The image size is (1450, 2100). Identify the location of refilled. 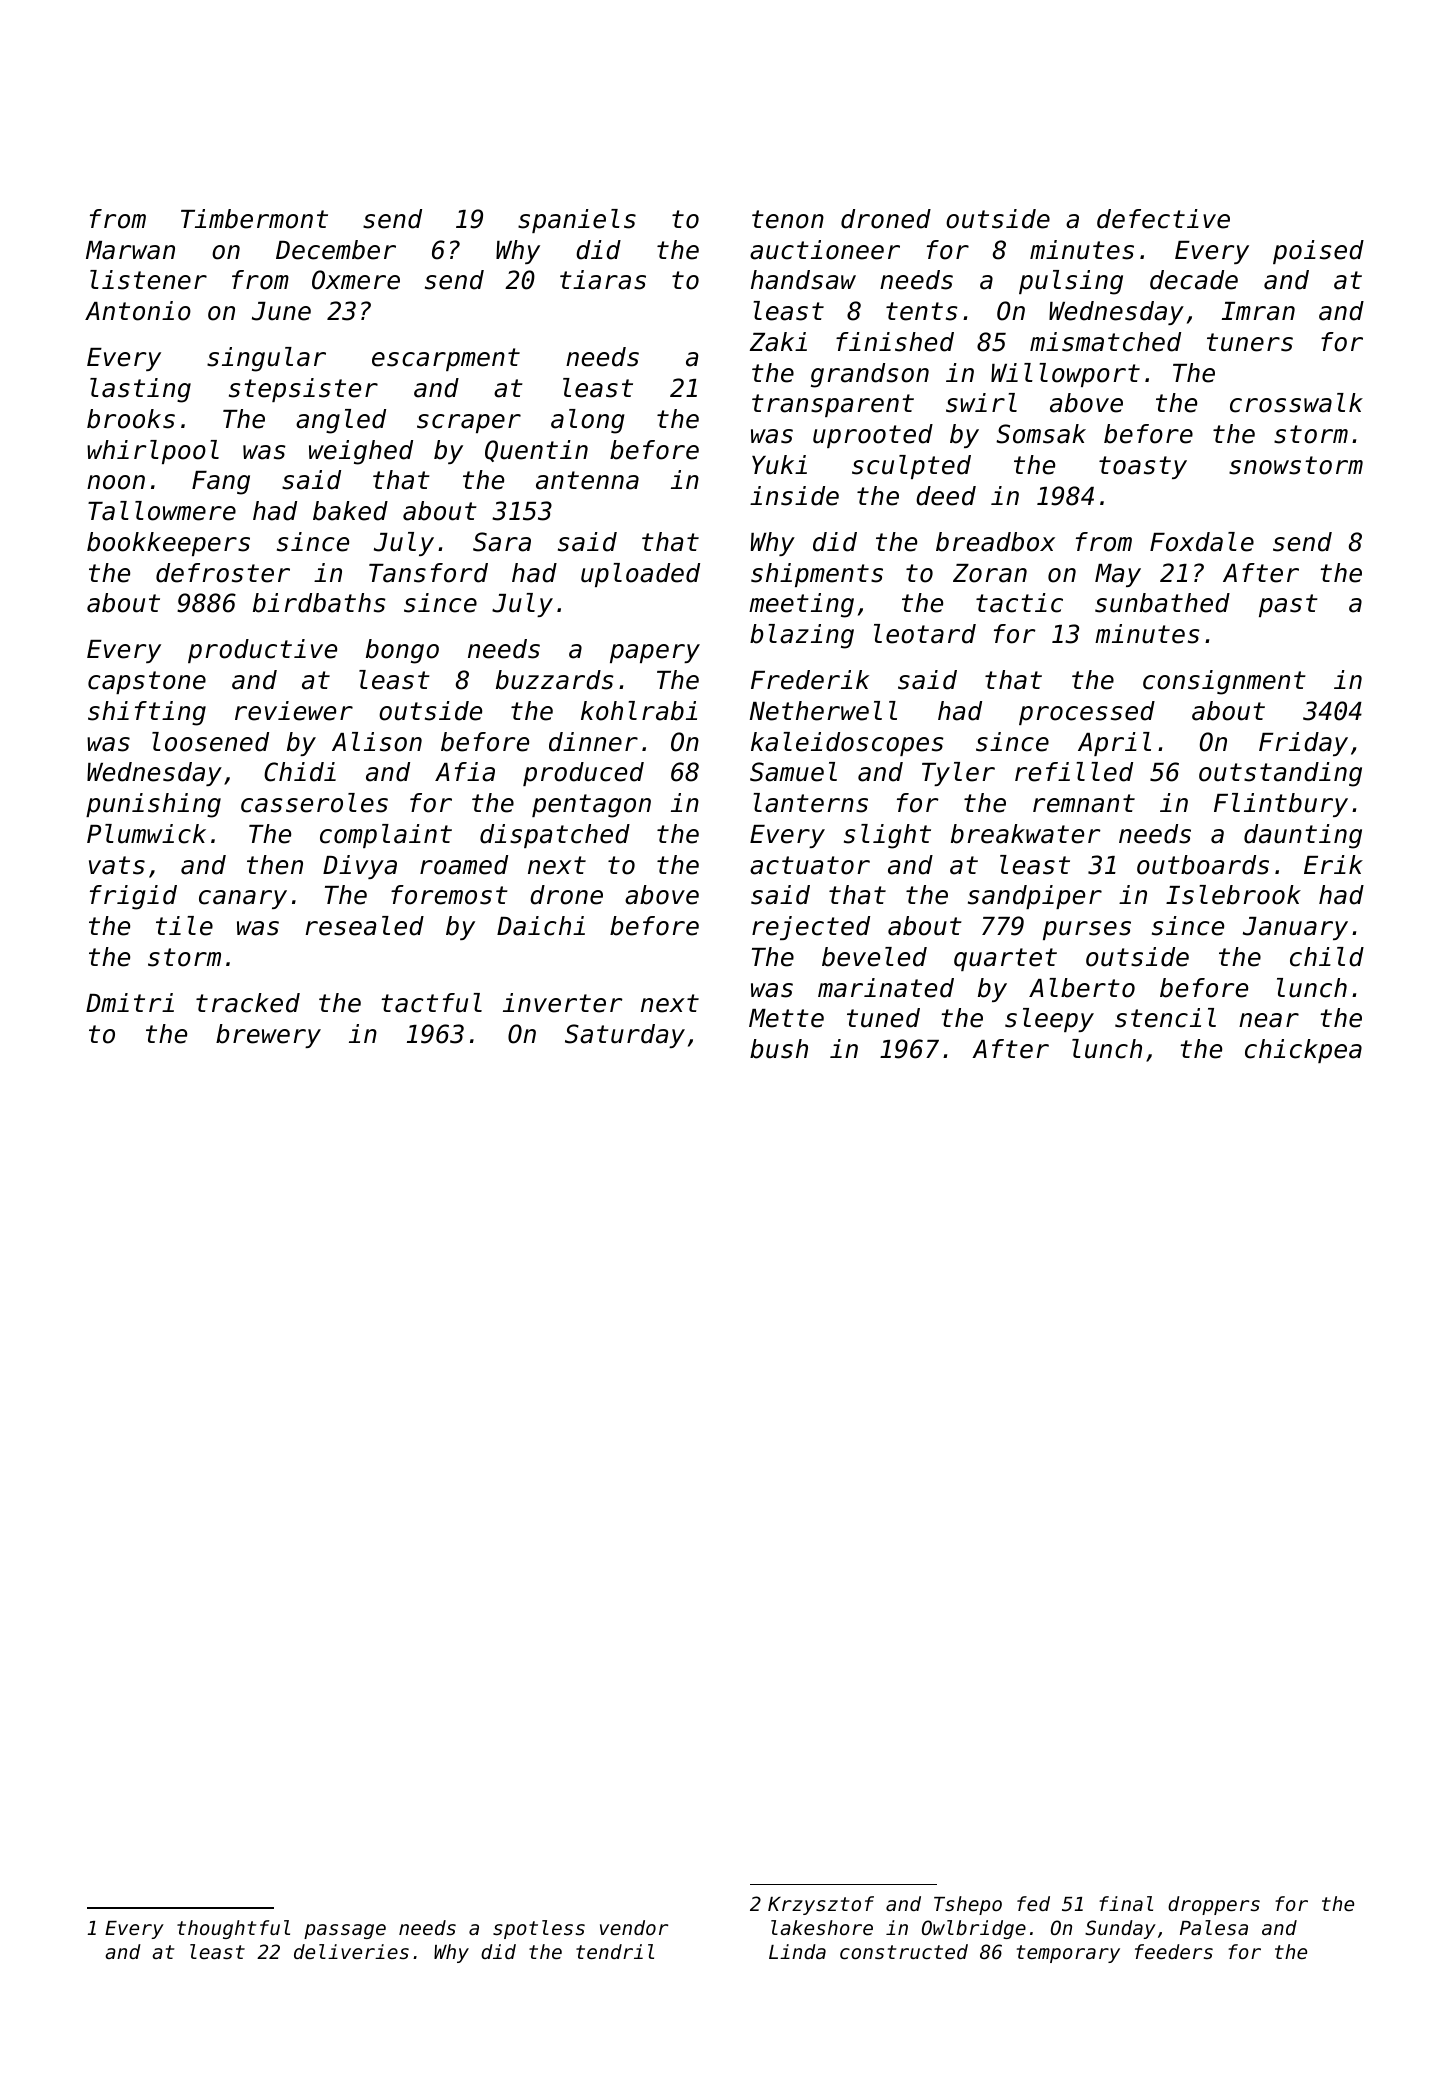
(1074, 772).
